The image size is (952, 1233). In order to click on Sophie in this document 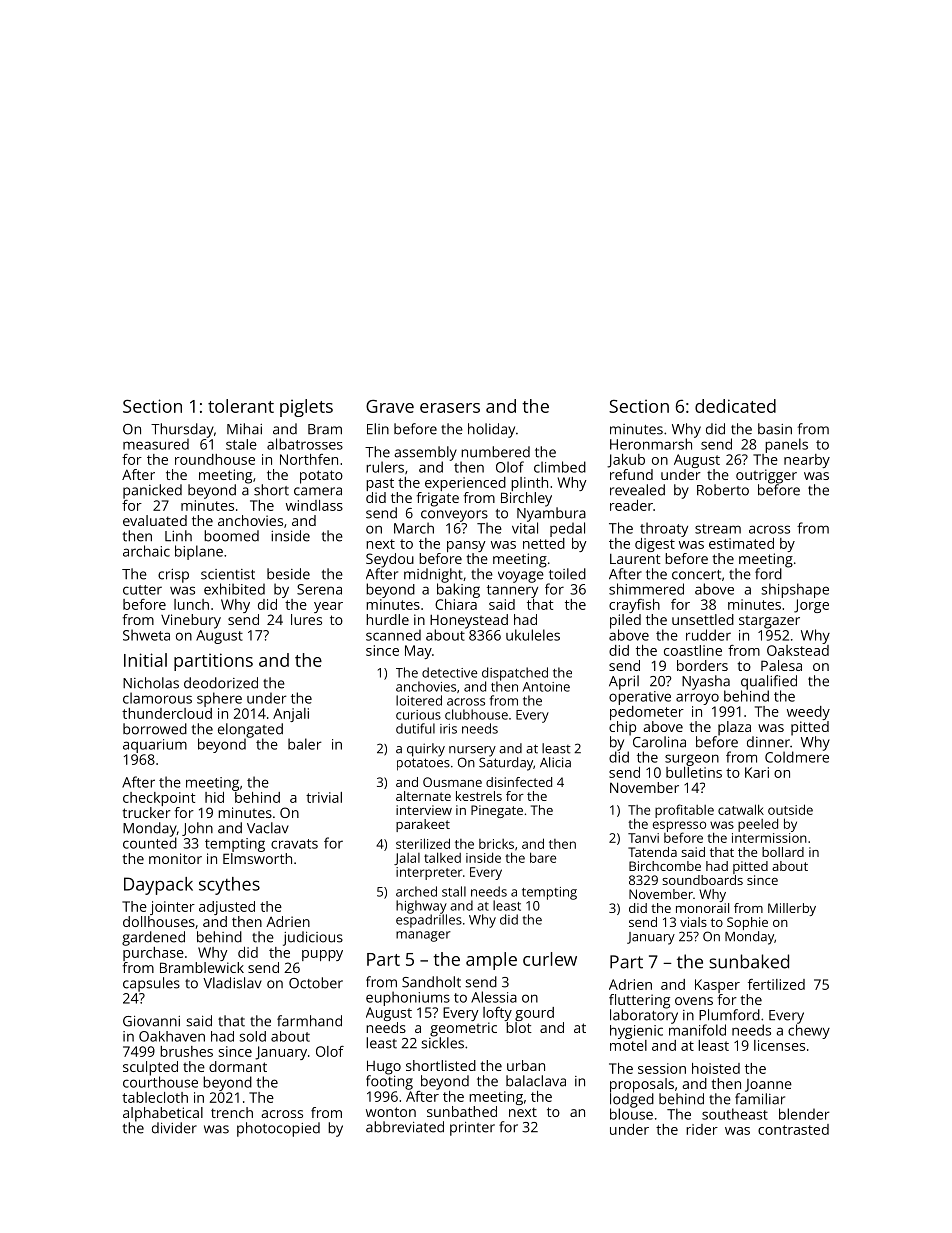, I will do `click(747, 923)`.
